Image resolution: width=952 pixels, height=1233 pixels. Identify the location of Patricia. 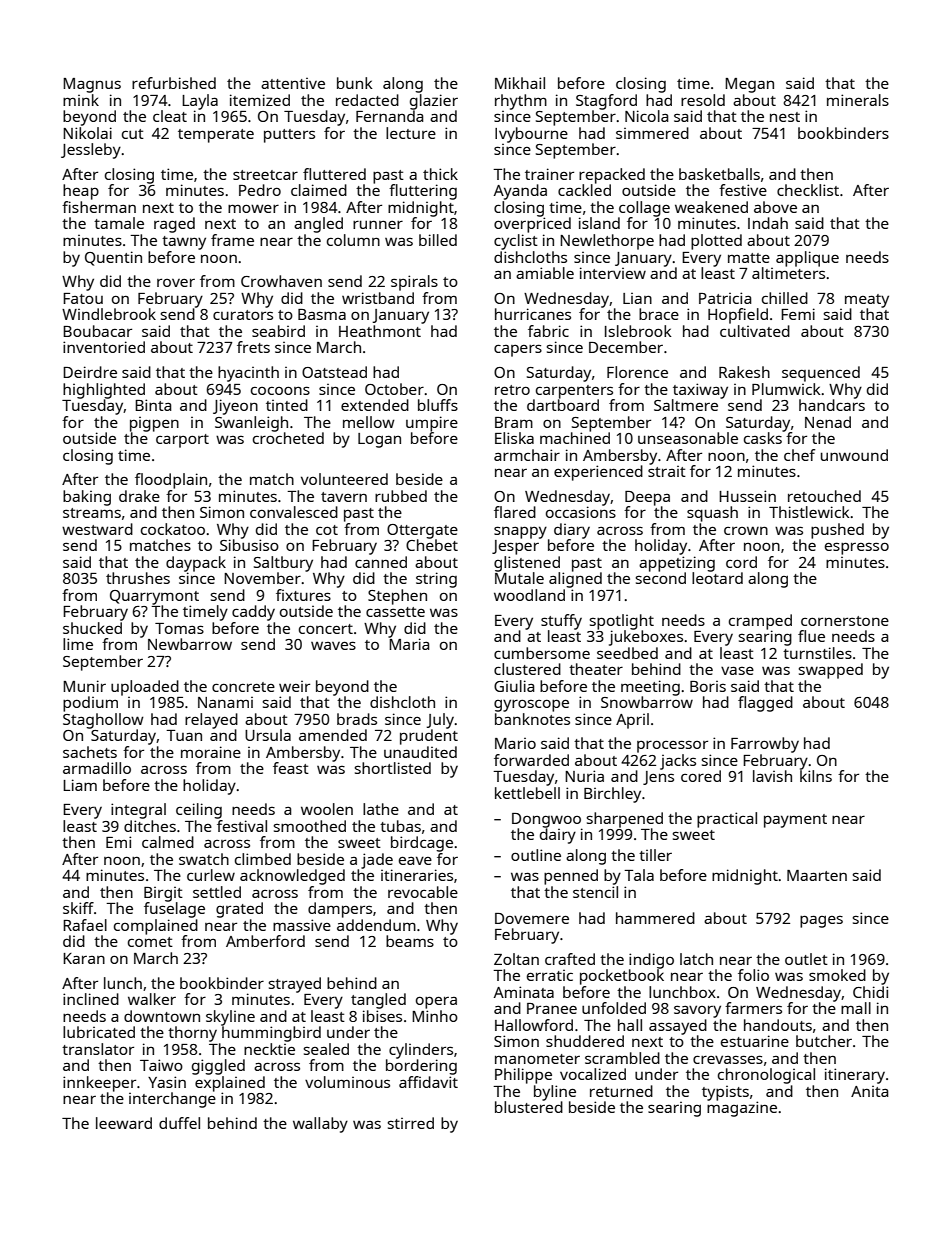
(725, 298).
